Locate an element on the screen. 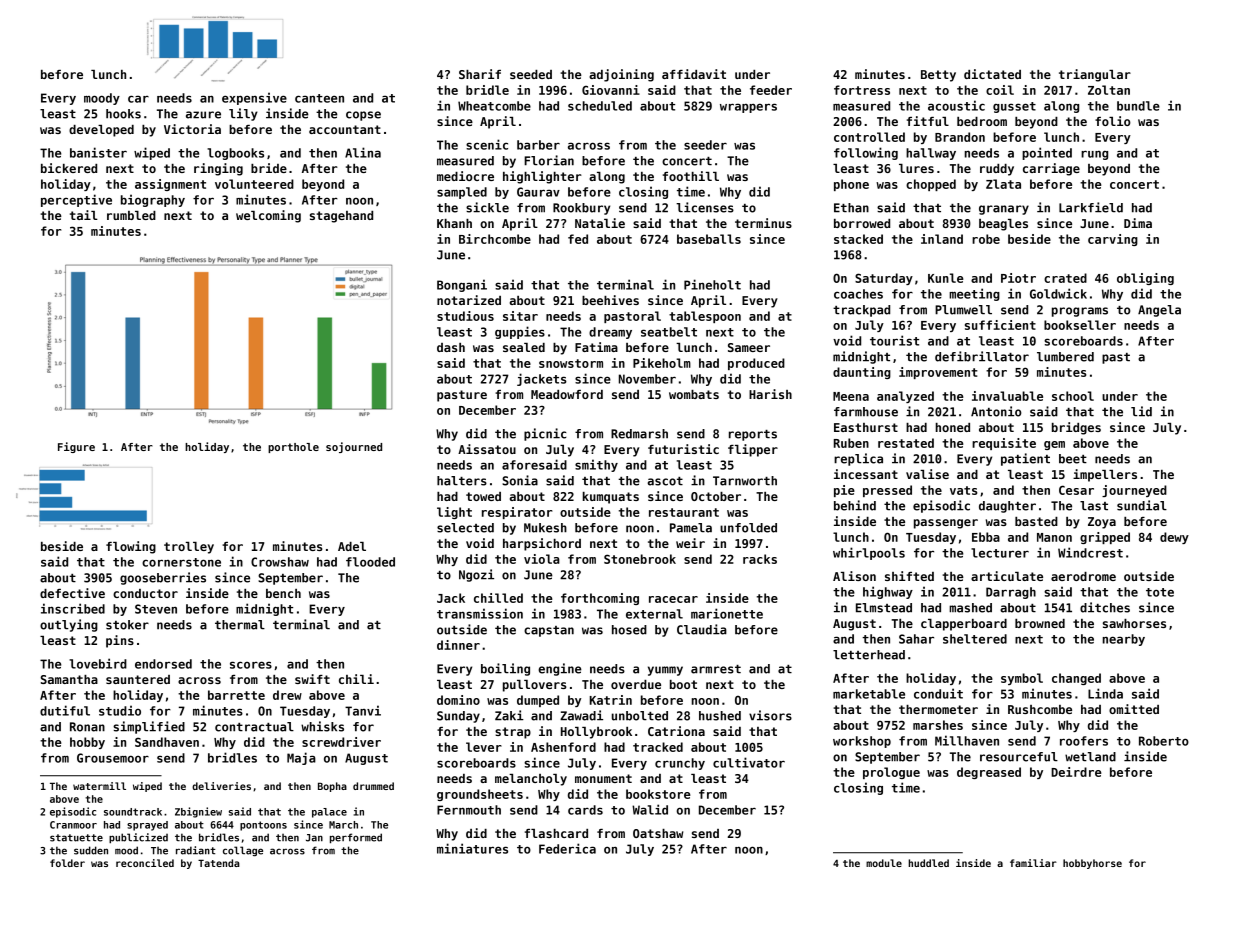 The height and width of the screenshot is (952, 1233). flowing is located at coordinates (131, 547).
